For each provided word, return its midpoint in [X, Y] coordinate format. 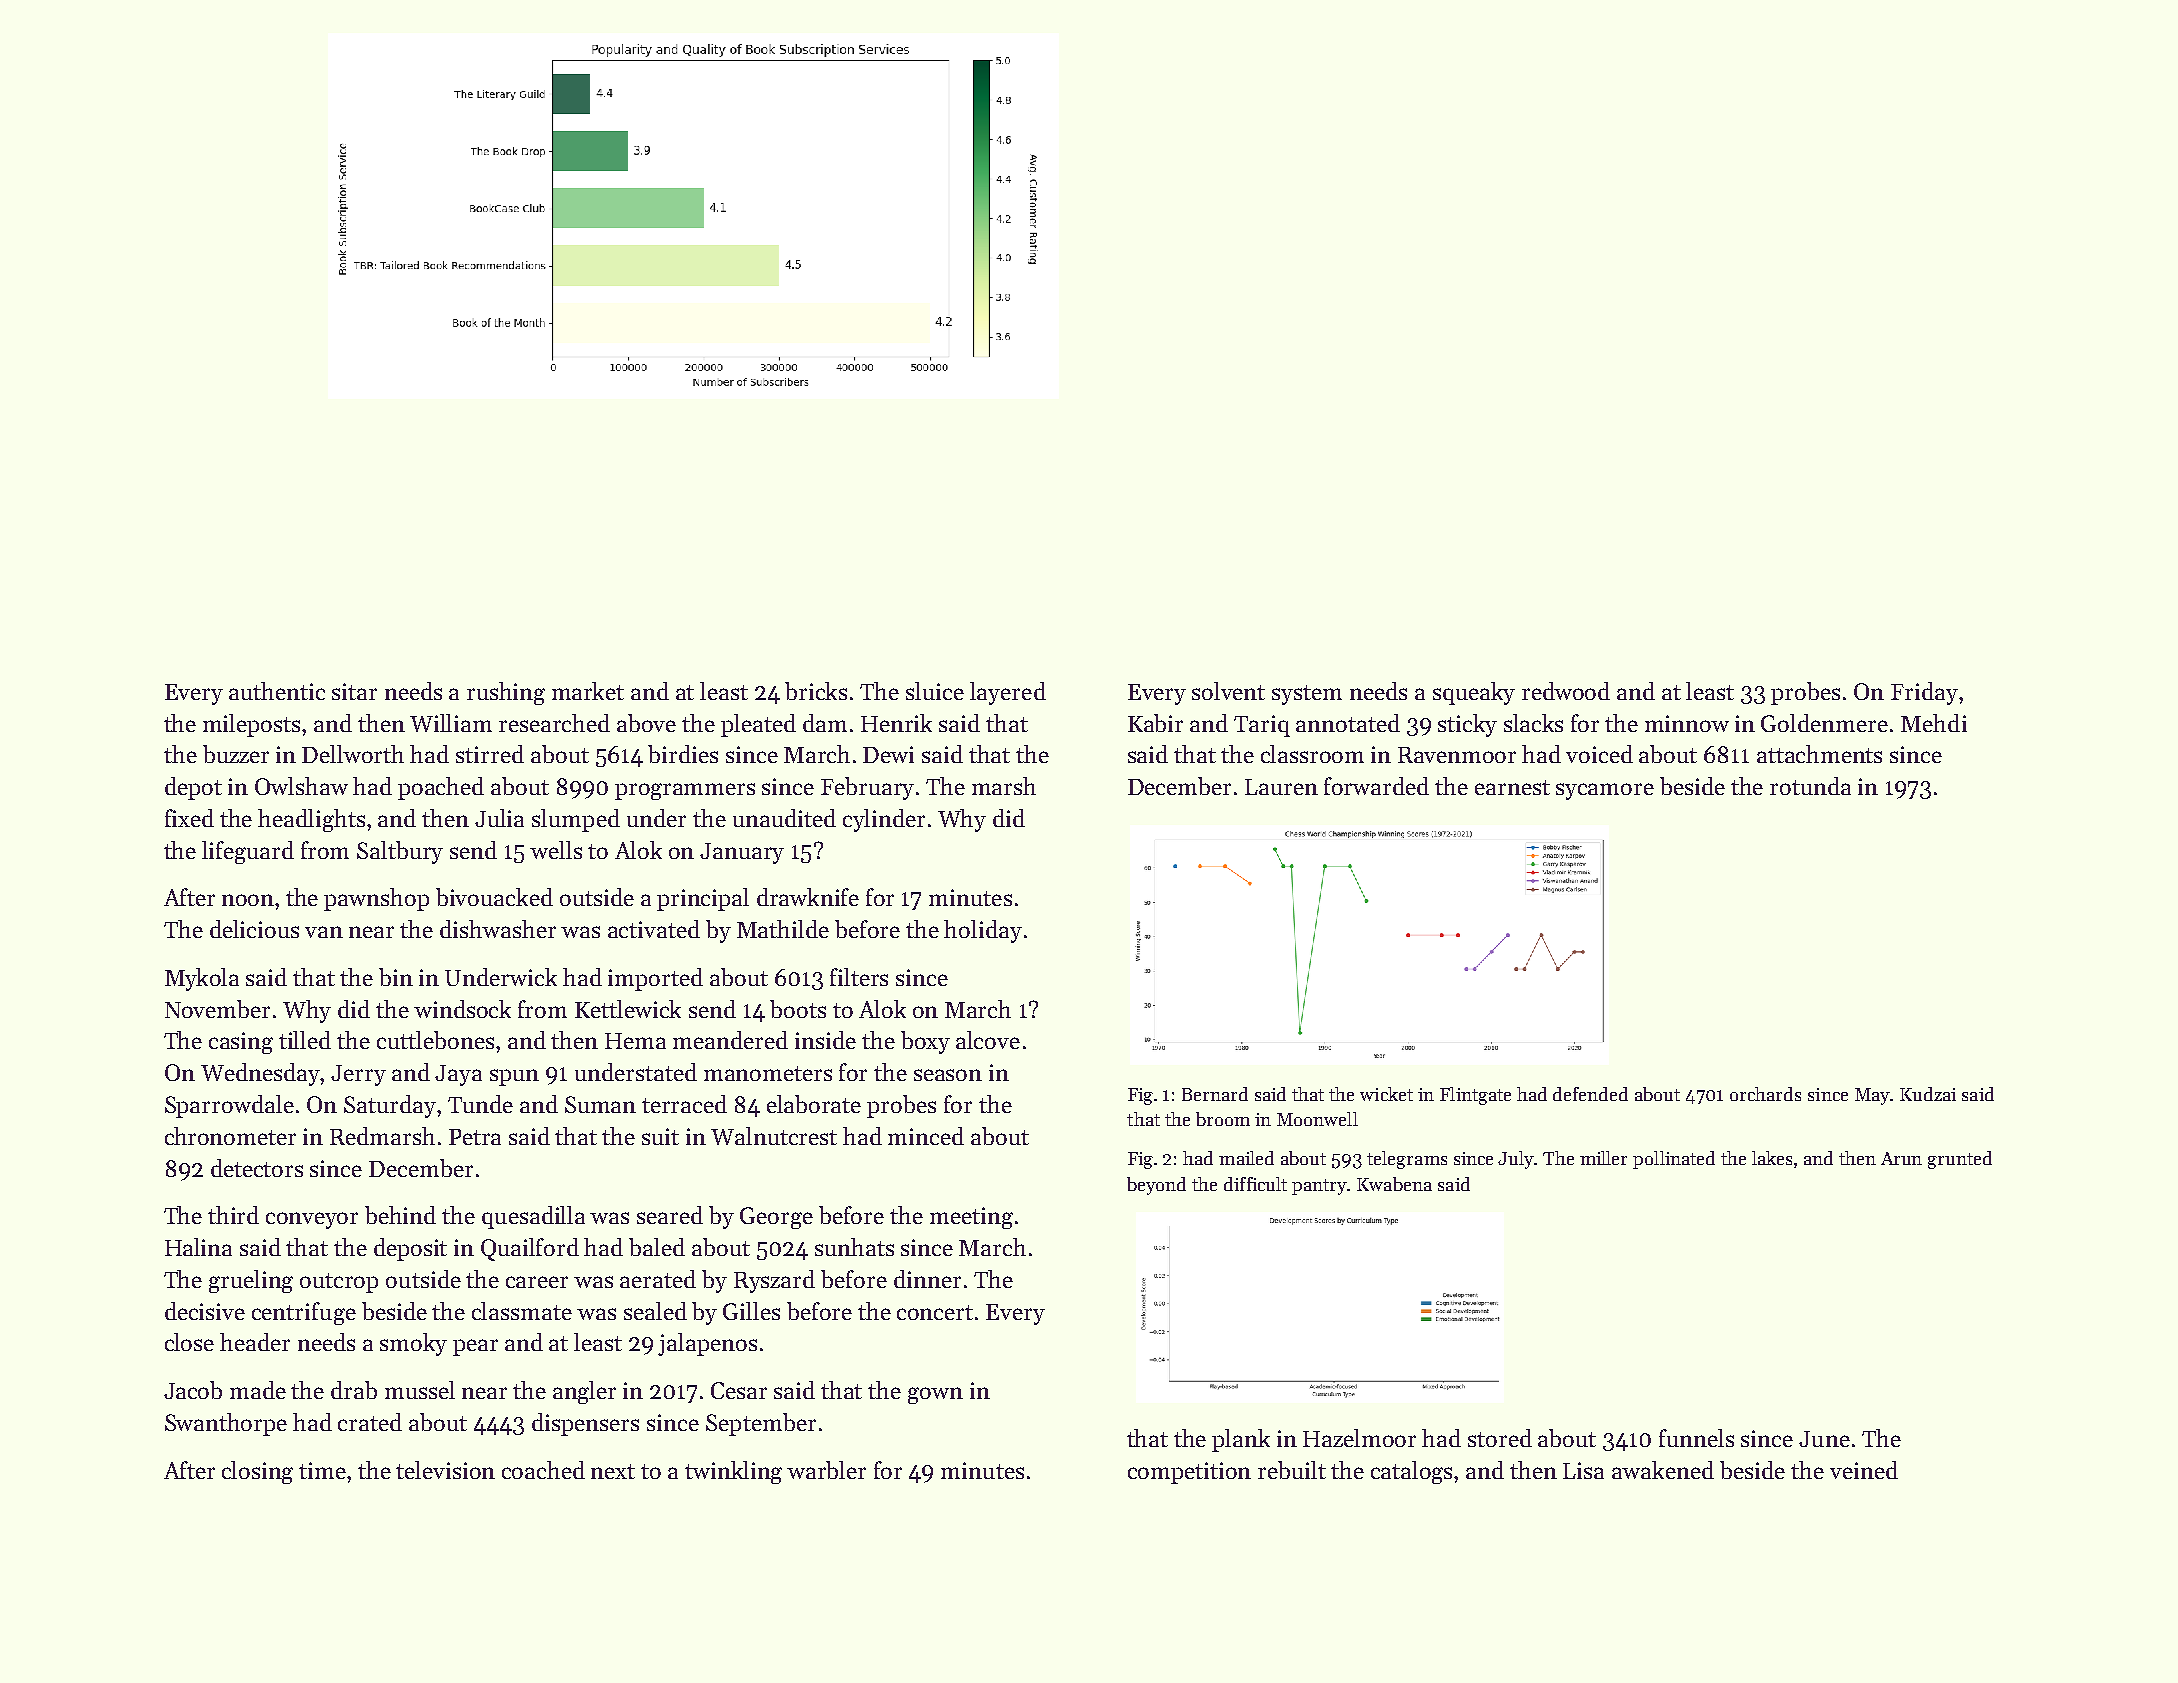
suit [660, 1136]
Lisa [1583, 1470]
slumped [576, 820]
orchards [1765, 1094]
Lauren [1281, 787]
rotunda [1810, 786]
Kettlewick [628, 1009]
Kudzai [1928, 1094]
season [948, 1075]
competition [1189, 1473]
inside [825, 1040]
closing [257, 1472]
